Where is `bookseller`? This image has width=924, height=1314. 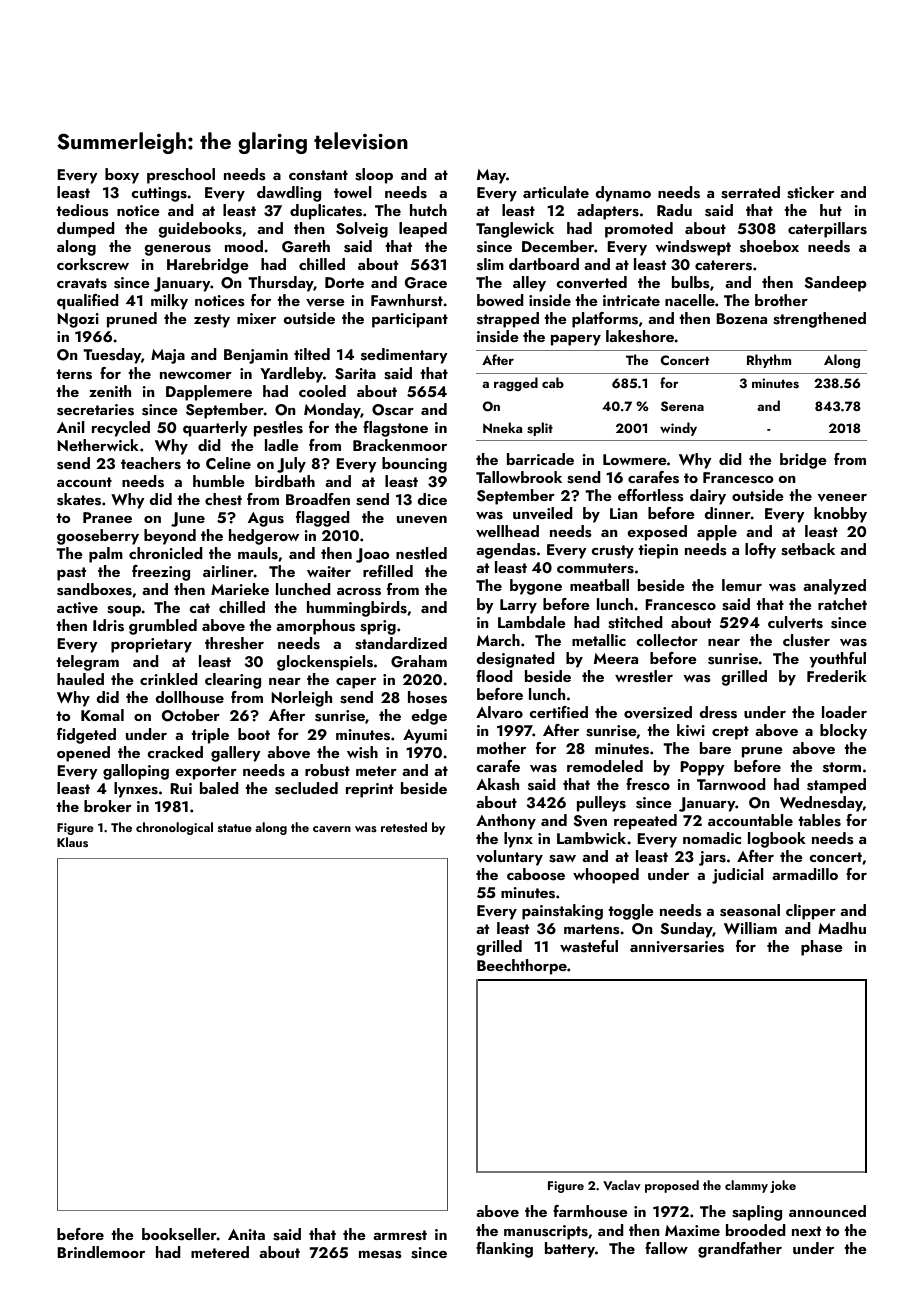
bookseller is located at coordinates (179, 1234).
